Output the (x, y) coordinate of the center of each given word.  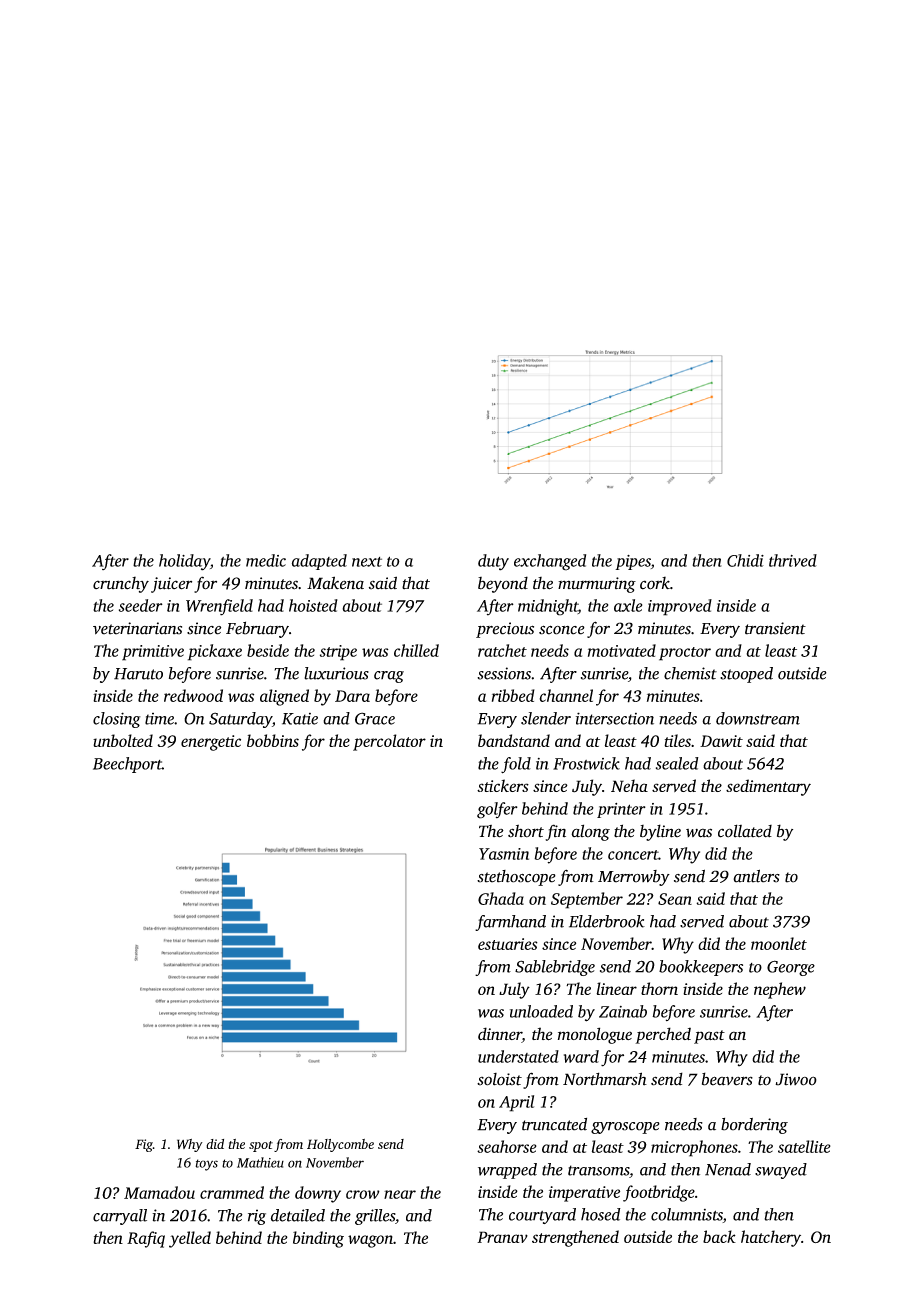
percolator (389, 742)
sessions (504, 673)
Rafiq (146, 1239)
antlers (756, 876)
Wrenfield (219, 607)
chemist (690, 673)
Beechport (127, 765)
